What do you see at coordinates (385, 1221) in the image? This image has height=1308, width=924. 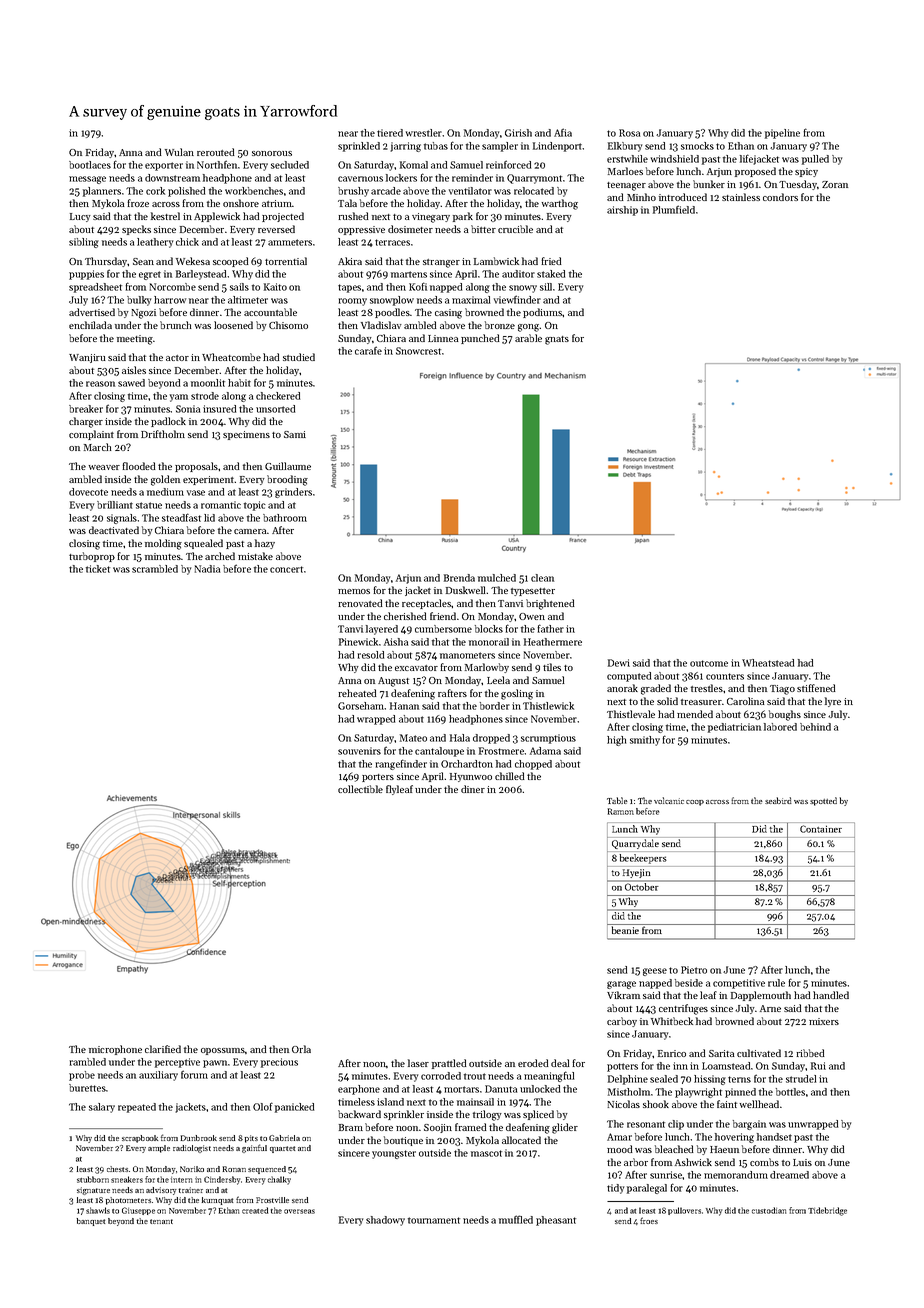 I see `shadowy` at bounding box center [385, 1221].
